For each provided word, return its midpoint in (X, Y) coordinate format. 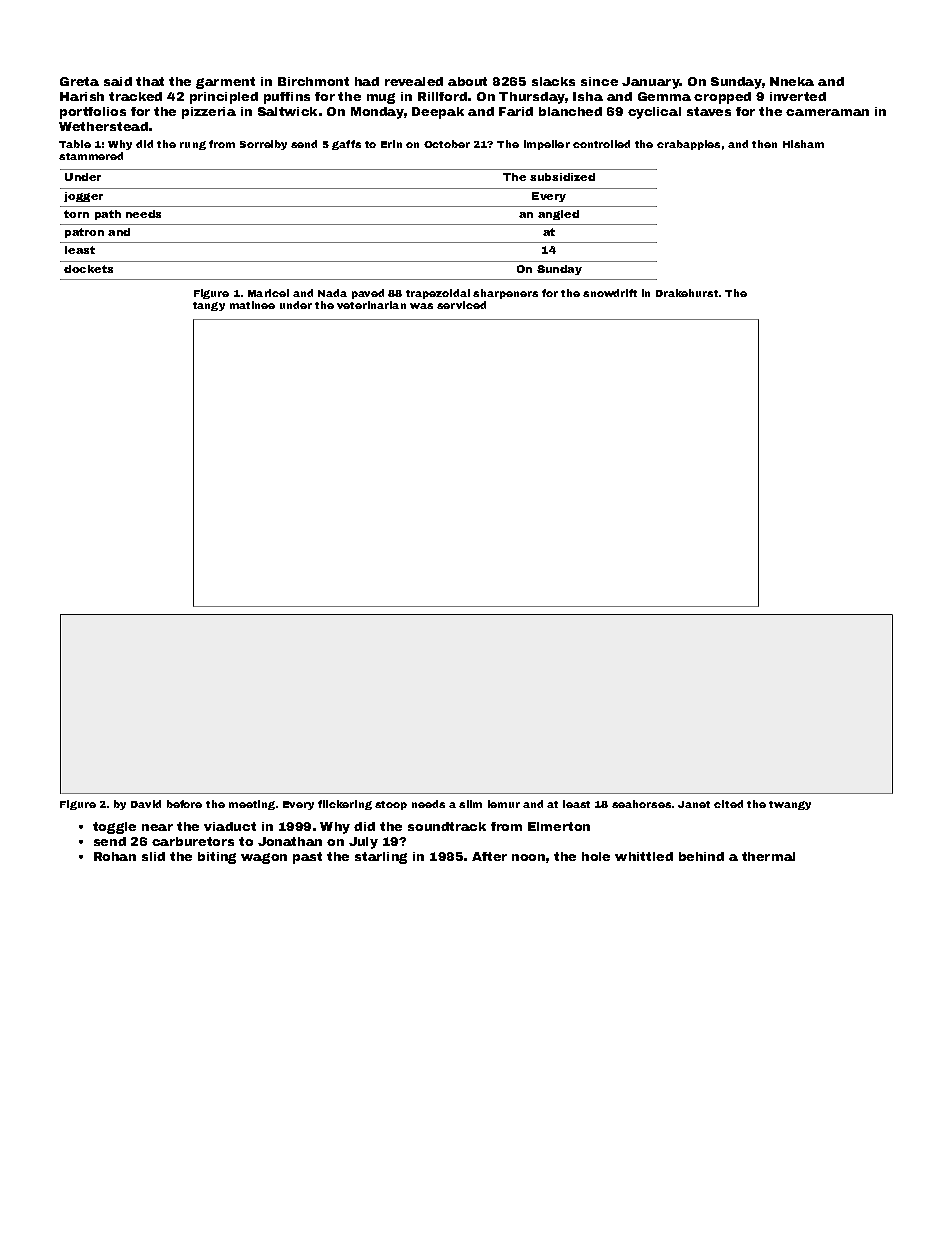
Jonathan (290, 841)
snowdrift (610, 293)
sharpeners (505, 294)
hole (596, 856)
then (764, 144)
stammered (91, 156)
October (447, 144)
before (184, 804)
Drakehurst (687, 293)
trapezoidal (438, 294)
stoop (391, 805)
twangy (790, 805)
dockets (88, 269)
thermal (768, 856)
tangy (209, 306)
